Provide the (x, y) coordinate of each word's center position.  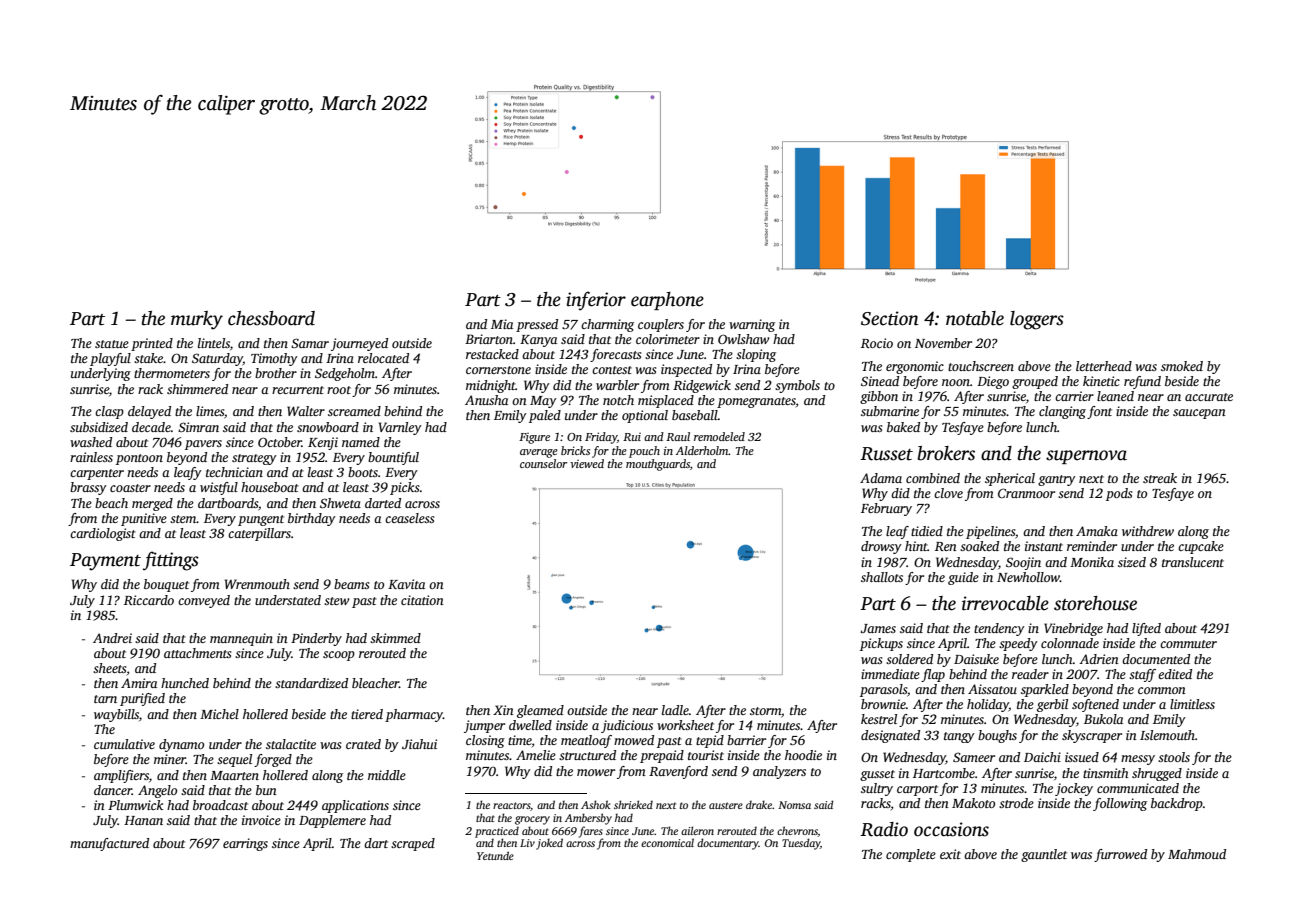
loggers (1037, 320)
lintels (214, 343)
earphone (667, 301)
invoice (261, 820)
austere (726, 805)
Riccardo (149, 600)
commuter (1188, 644)
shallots (882, 577)
